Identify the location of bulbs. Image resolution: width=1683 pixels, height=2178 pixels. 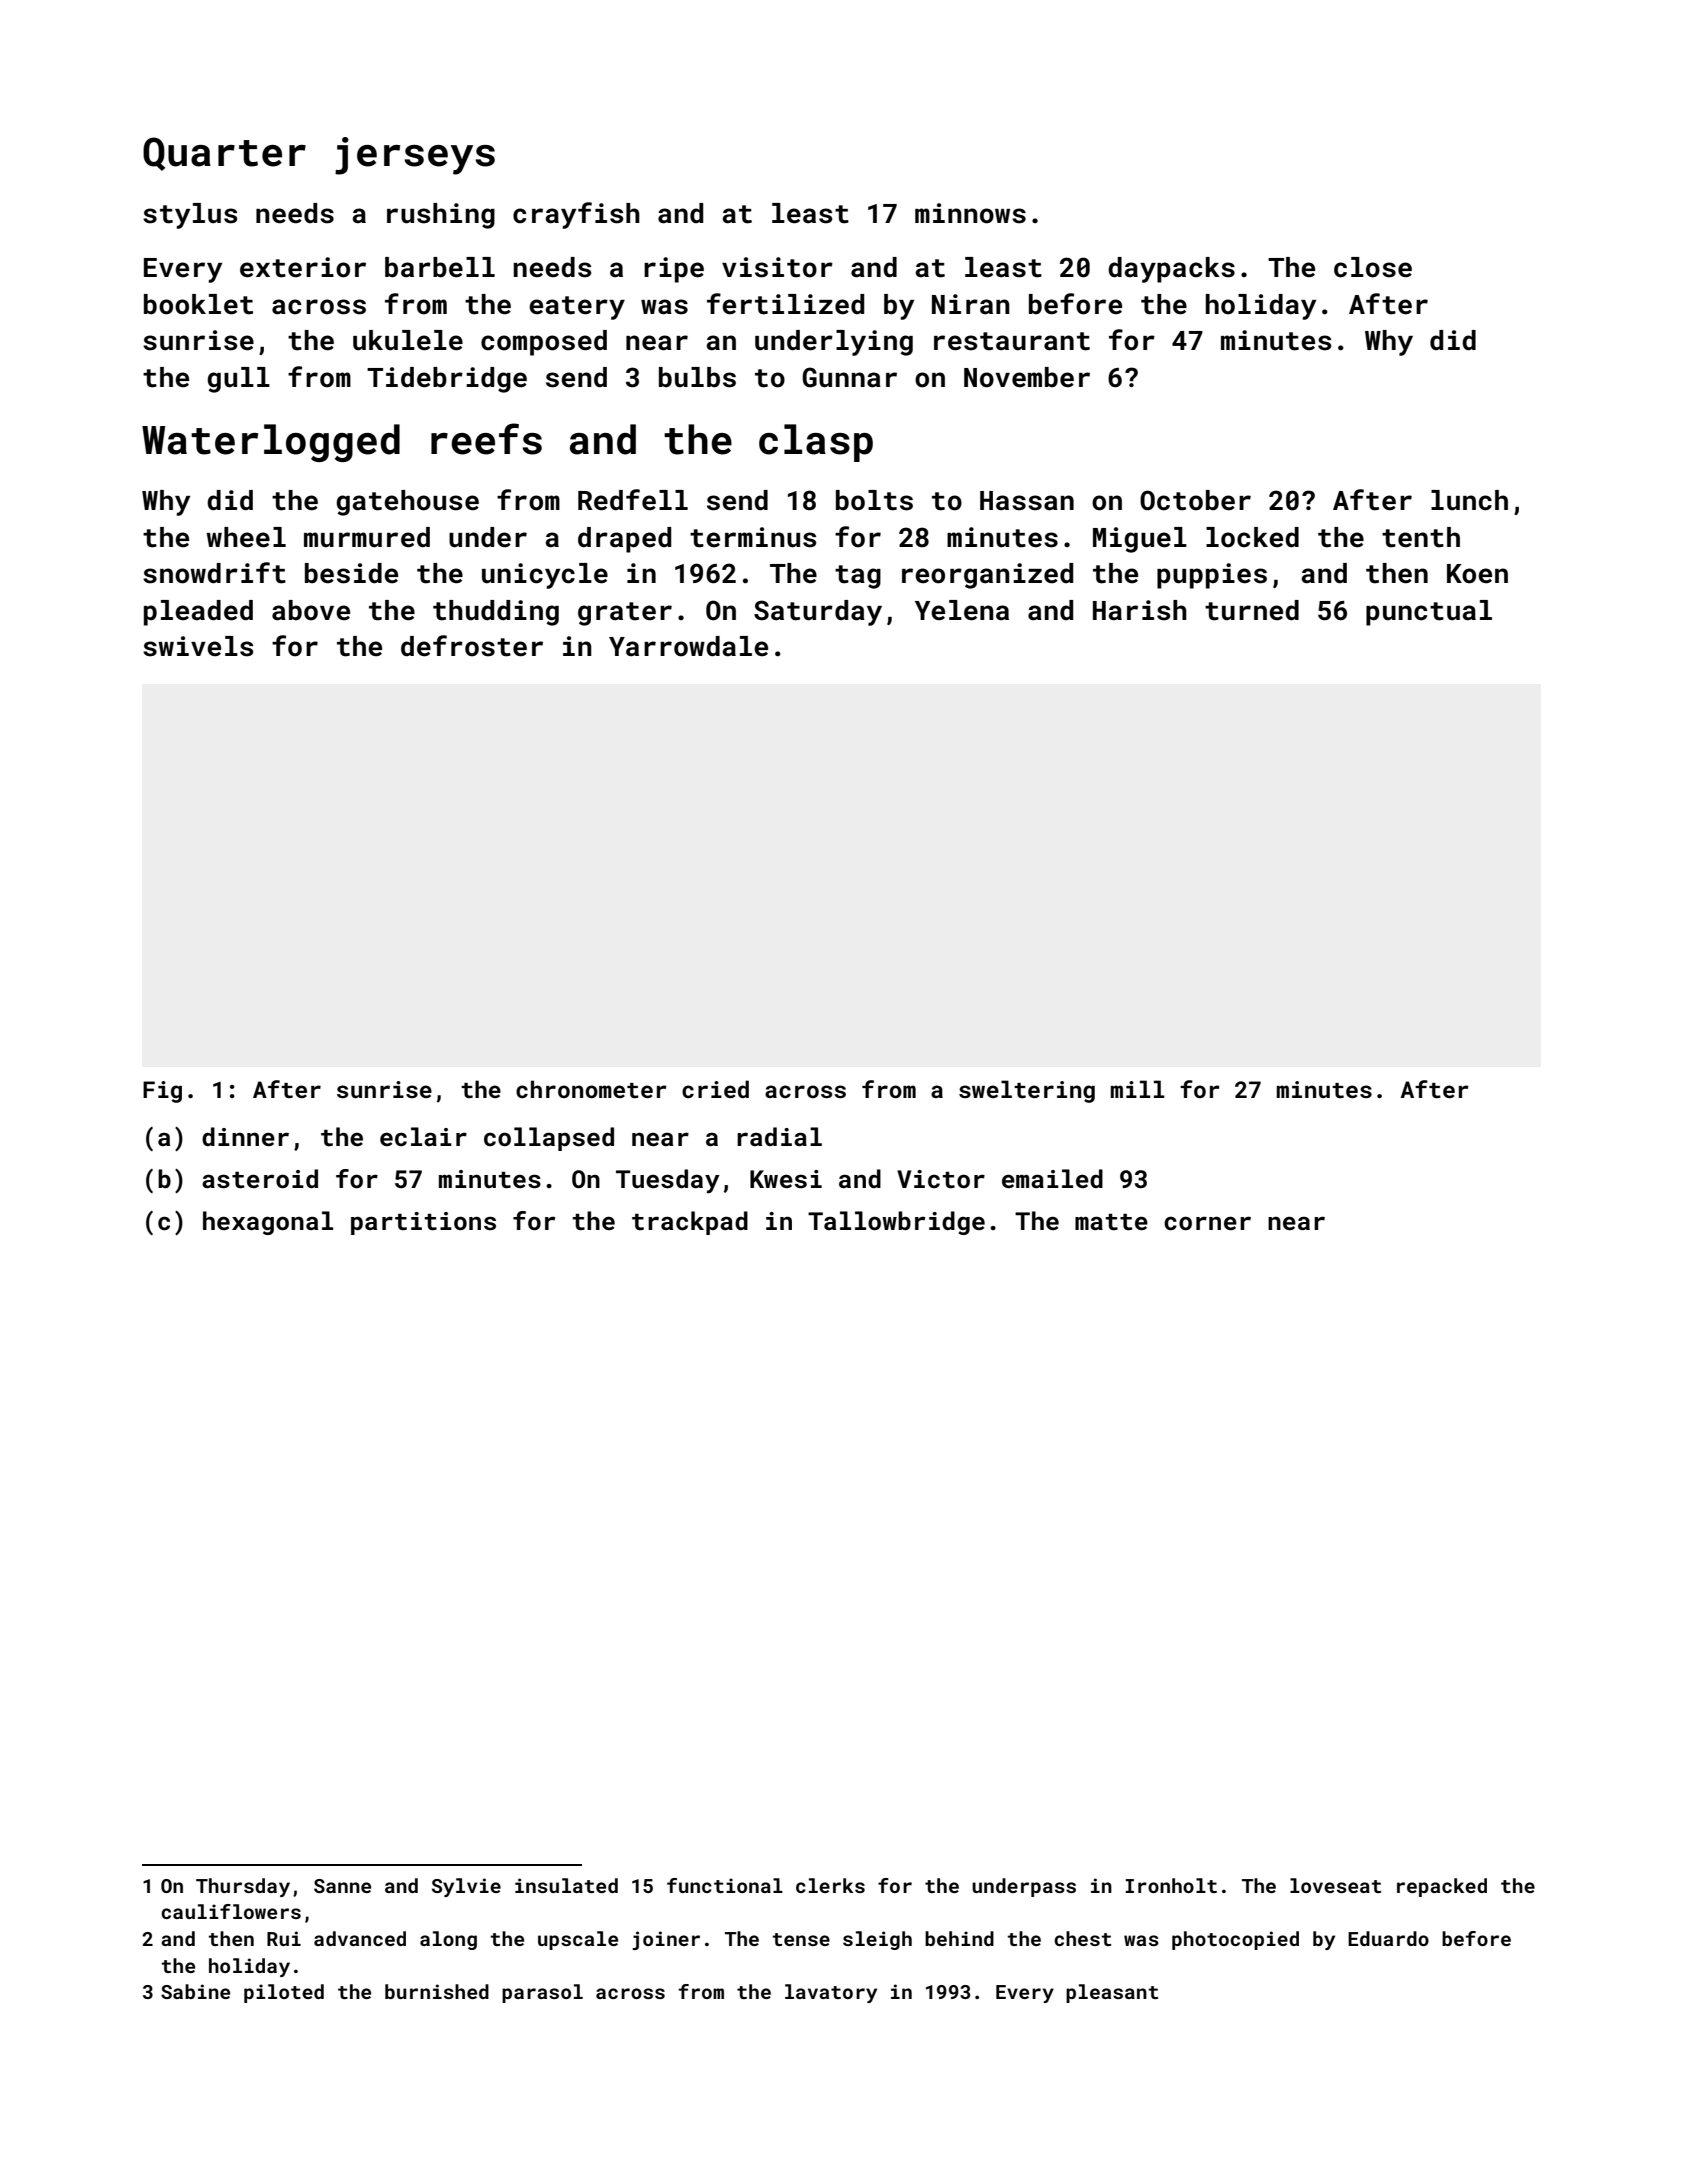
(697, 377).
